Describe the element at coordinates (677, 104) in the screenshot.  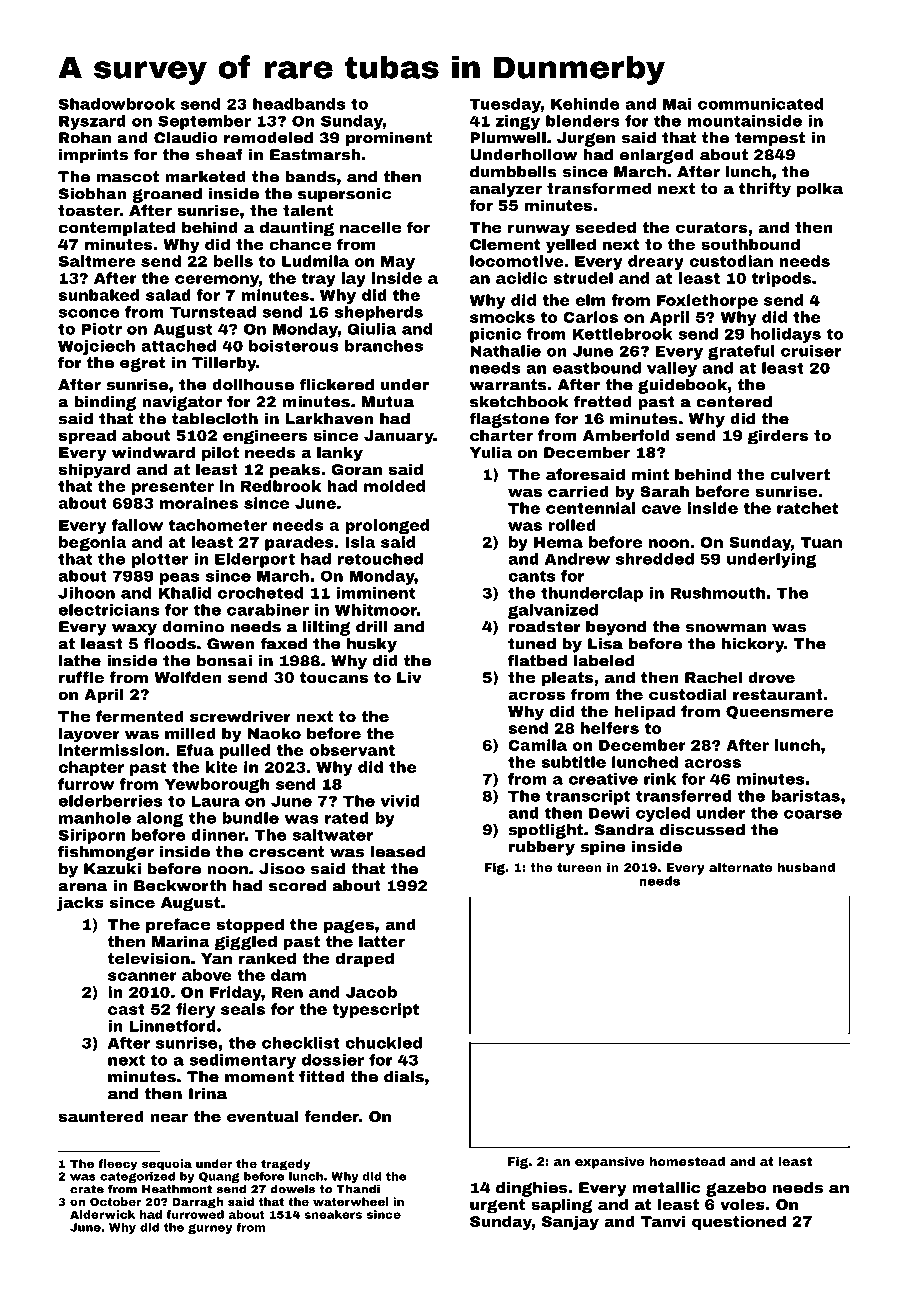
I see `Mai` at that location.
